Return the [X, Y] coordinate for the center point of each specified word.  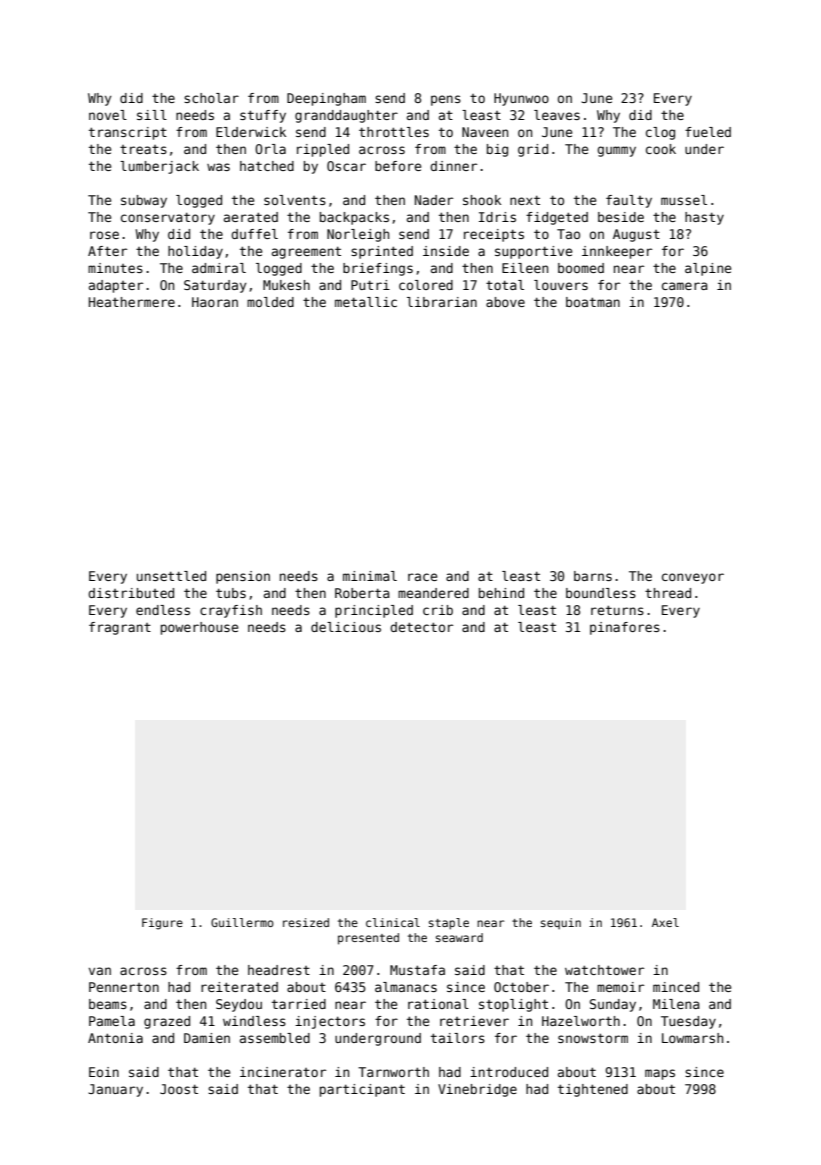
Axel [665, 922]
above [505, 302]
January [115, 1090]
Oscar [346, 166]
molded [270, 302]
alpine [708, 269]
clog [660, 133]
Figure [162, 924]
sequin [561, 924]
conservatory [168, 219]
